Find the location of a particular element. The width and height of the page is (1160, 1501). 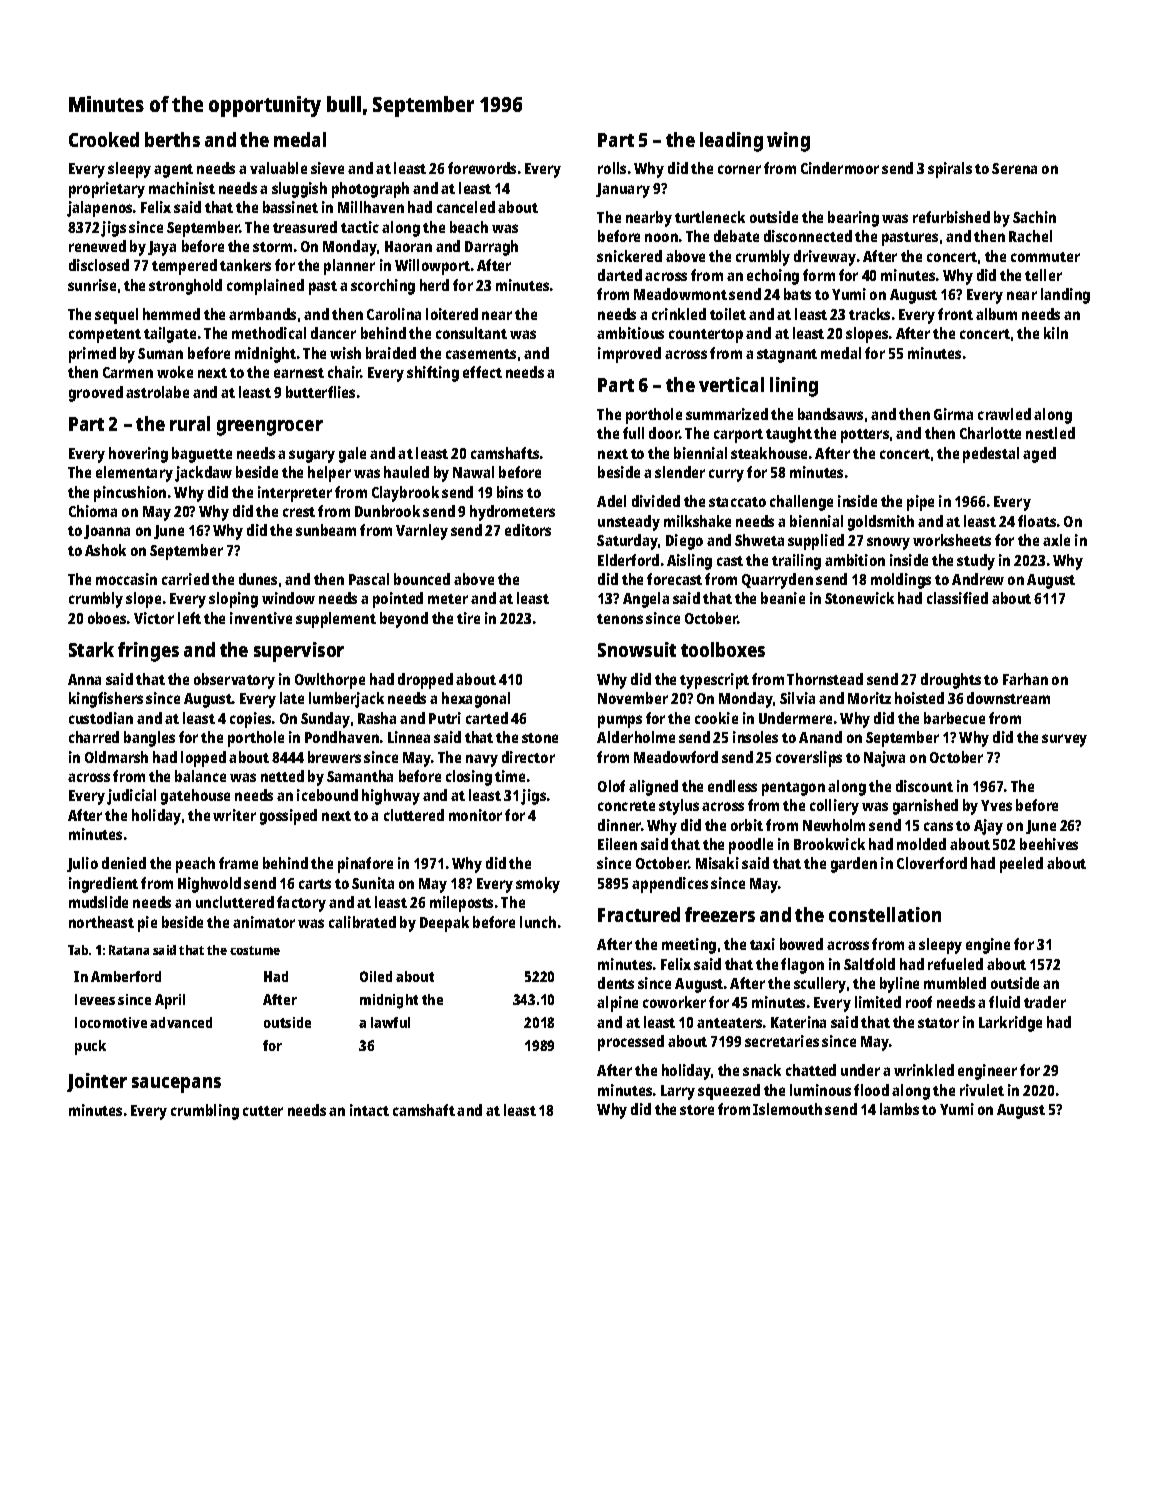

tire is located at coordinates (468, 618).
